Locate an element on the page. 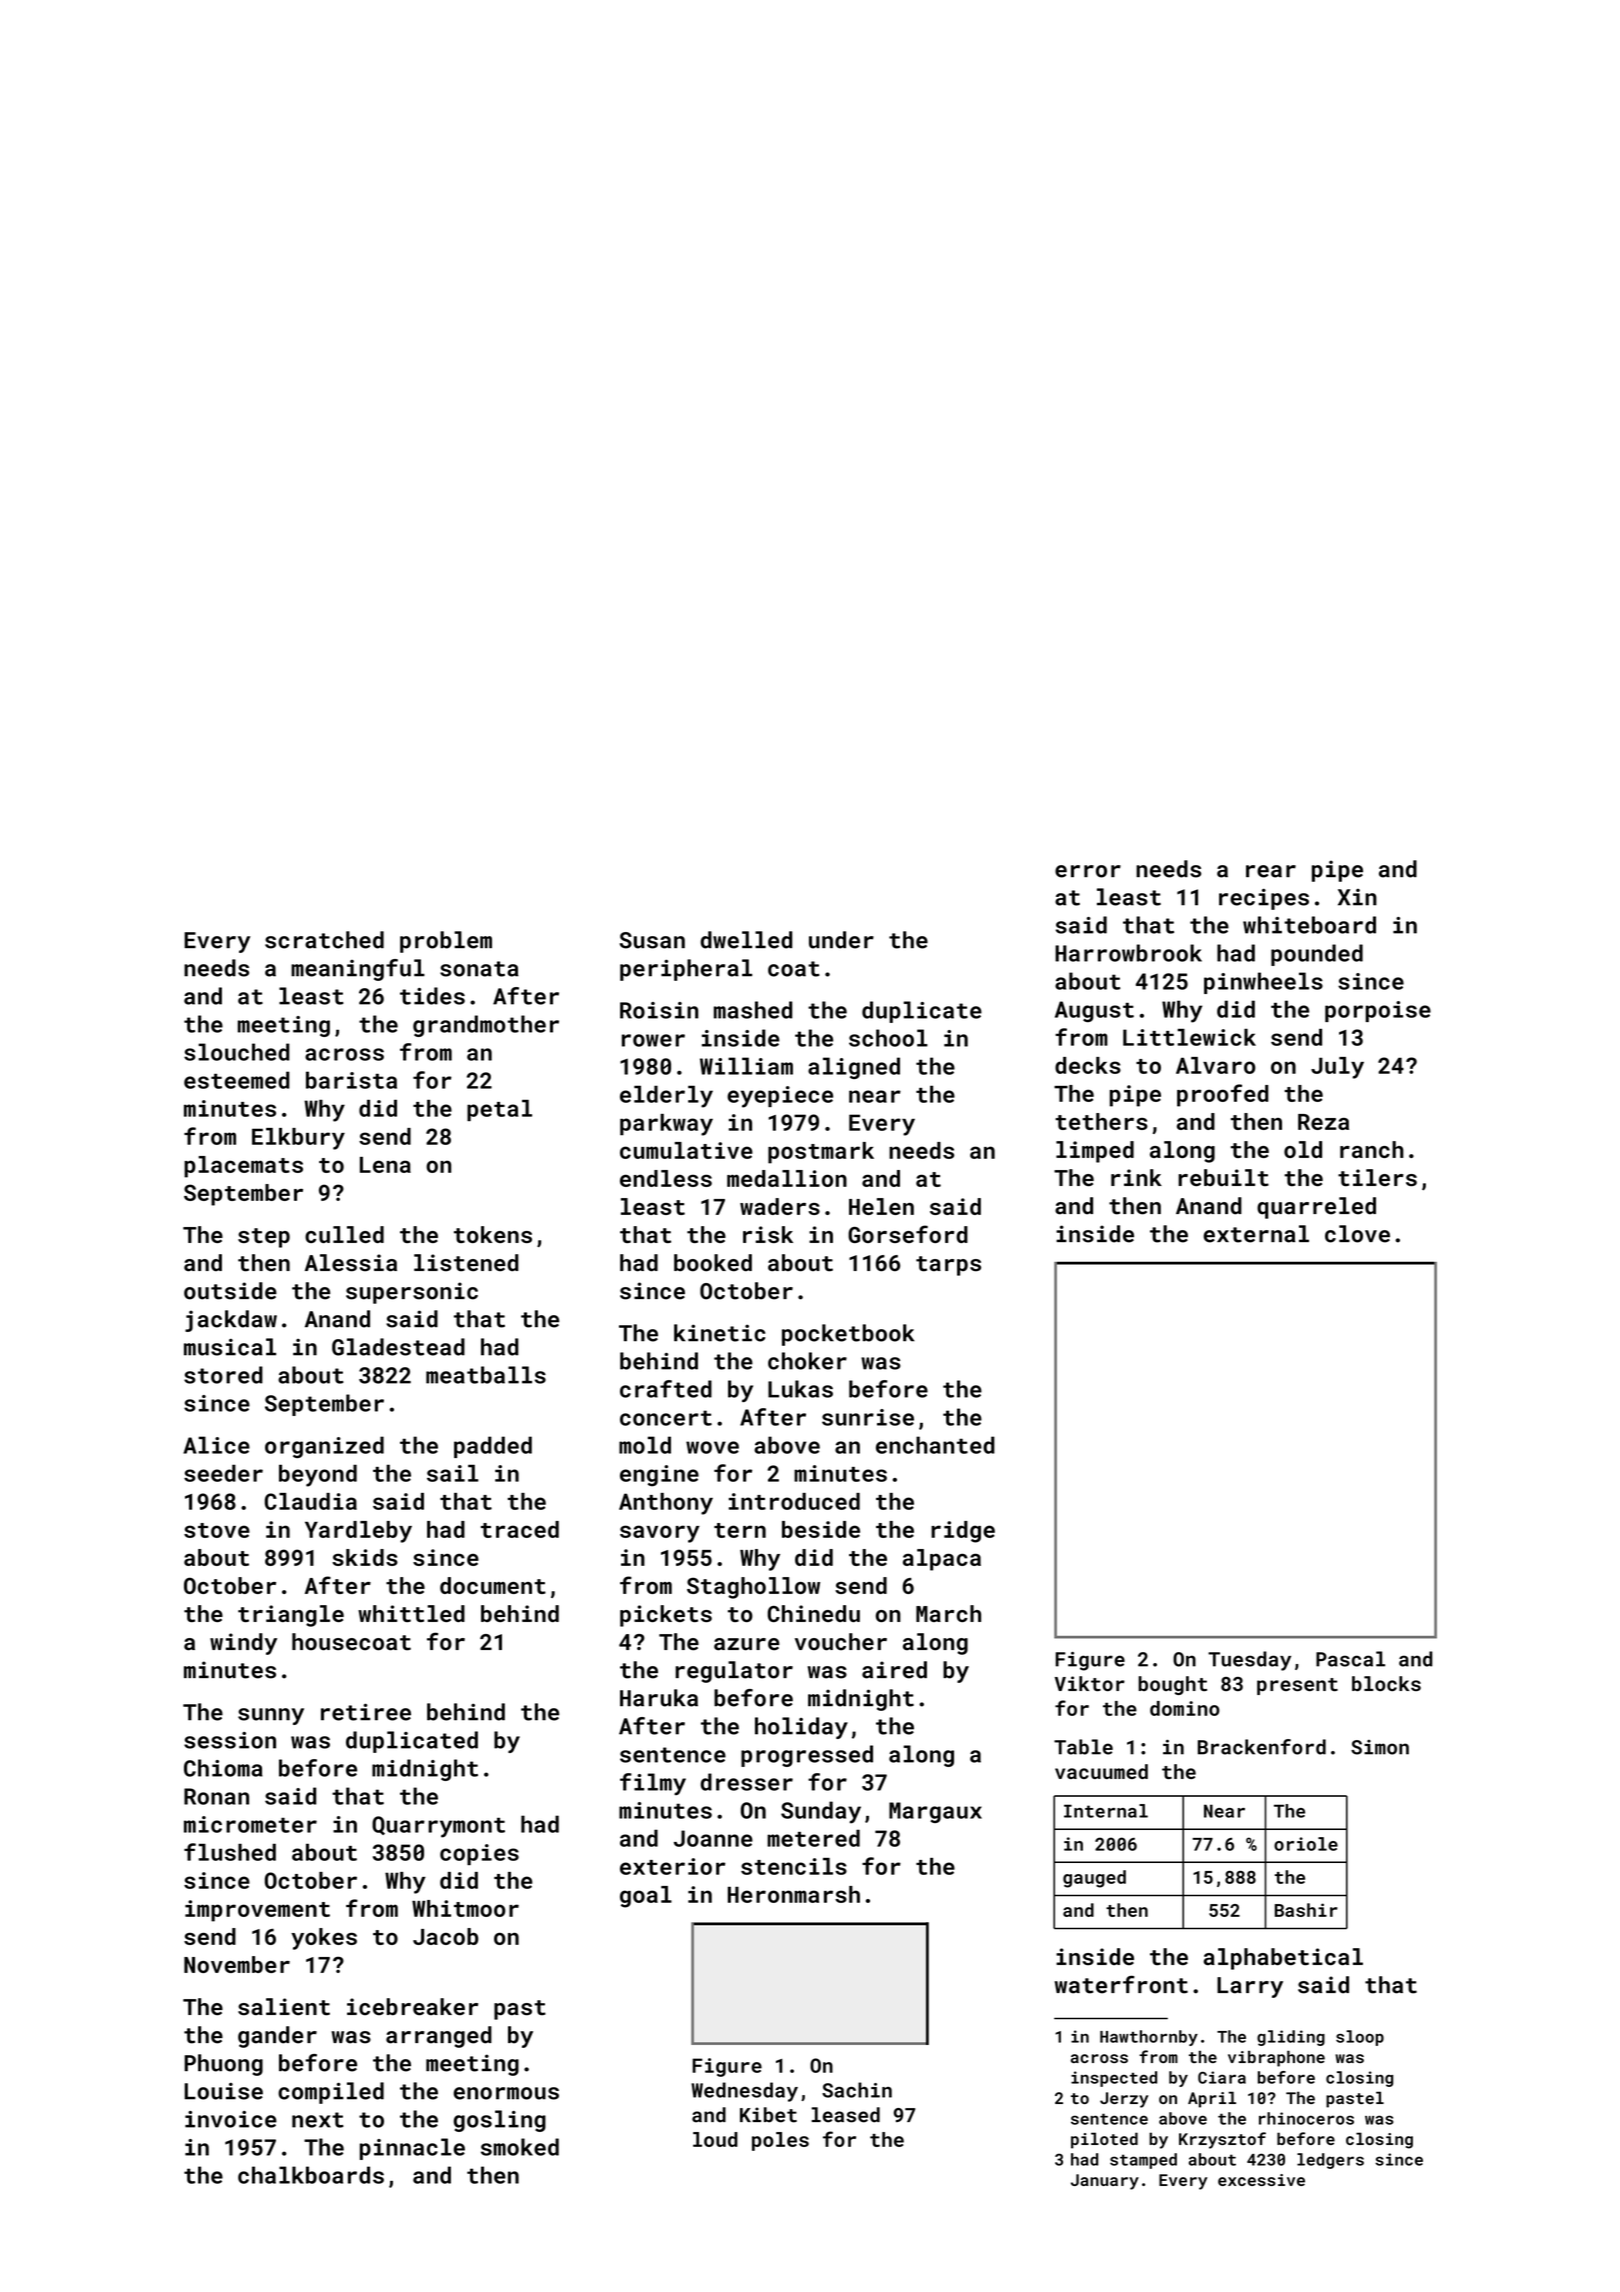 The image size is (1620, 2292). gander is located at coordinates (277, 2037).
